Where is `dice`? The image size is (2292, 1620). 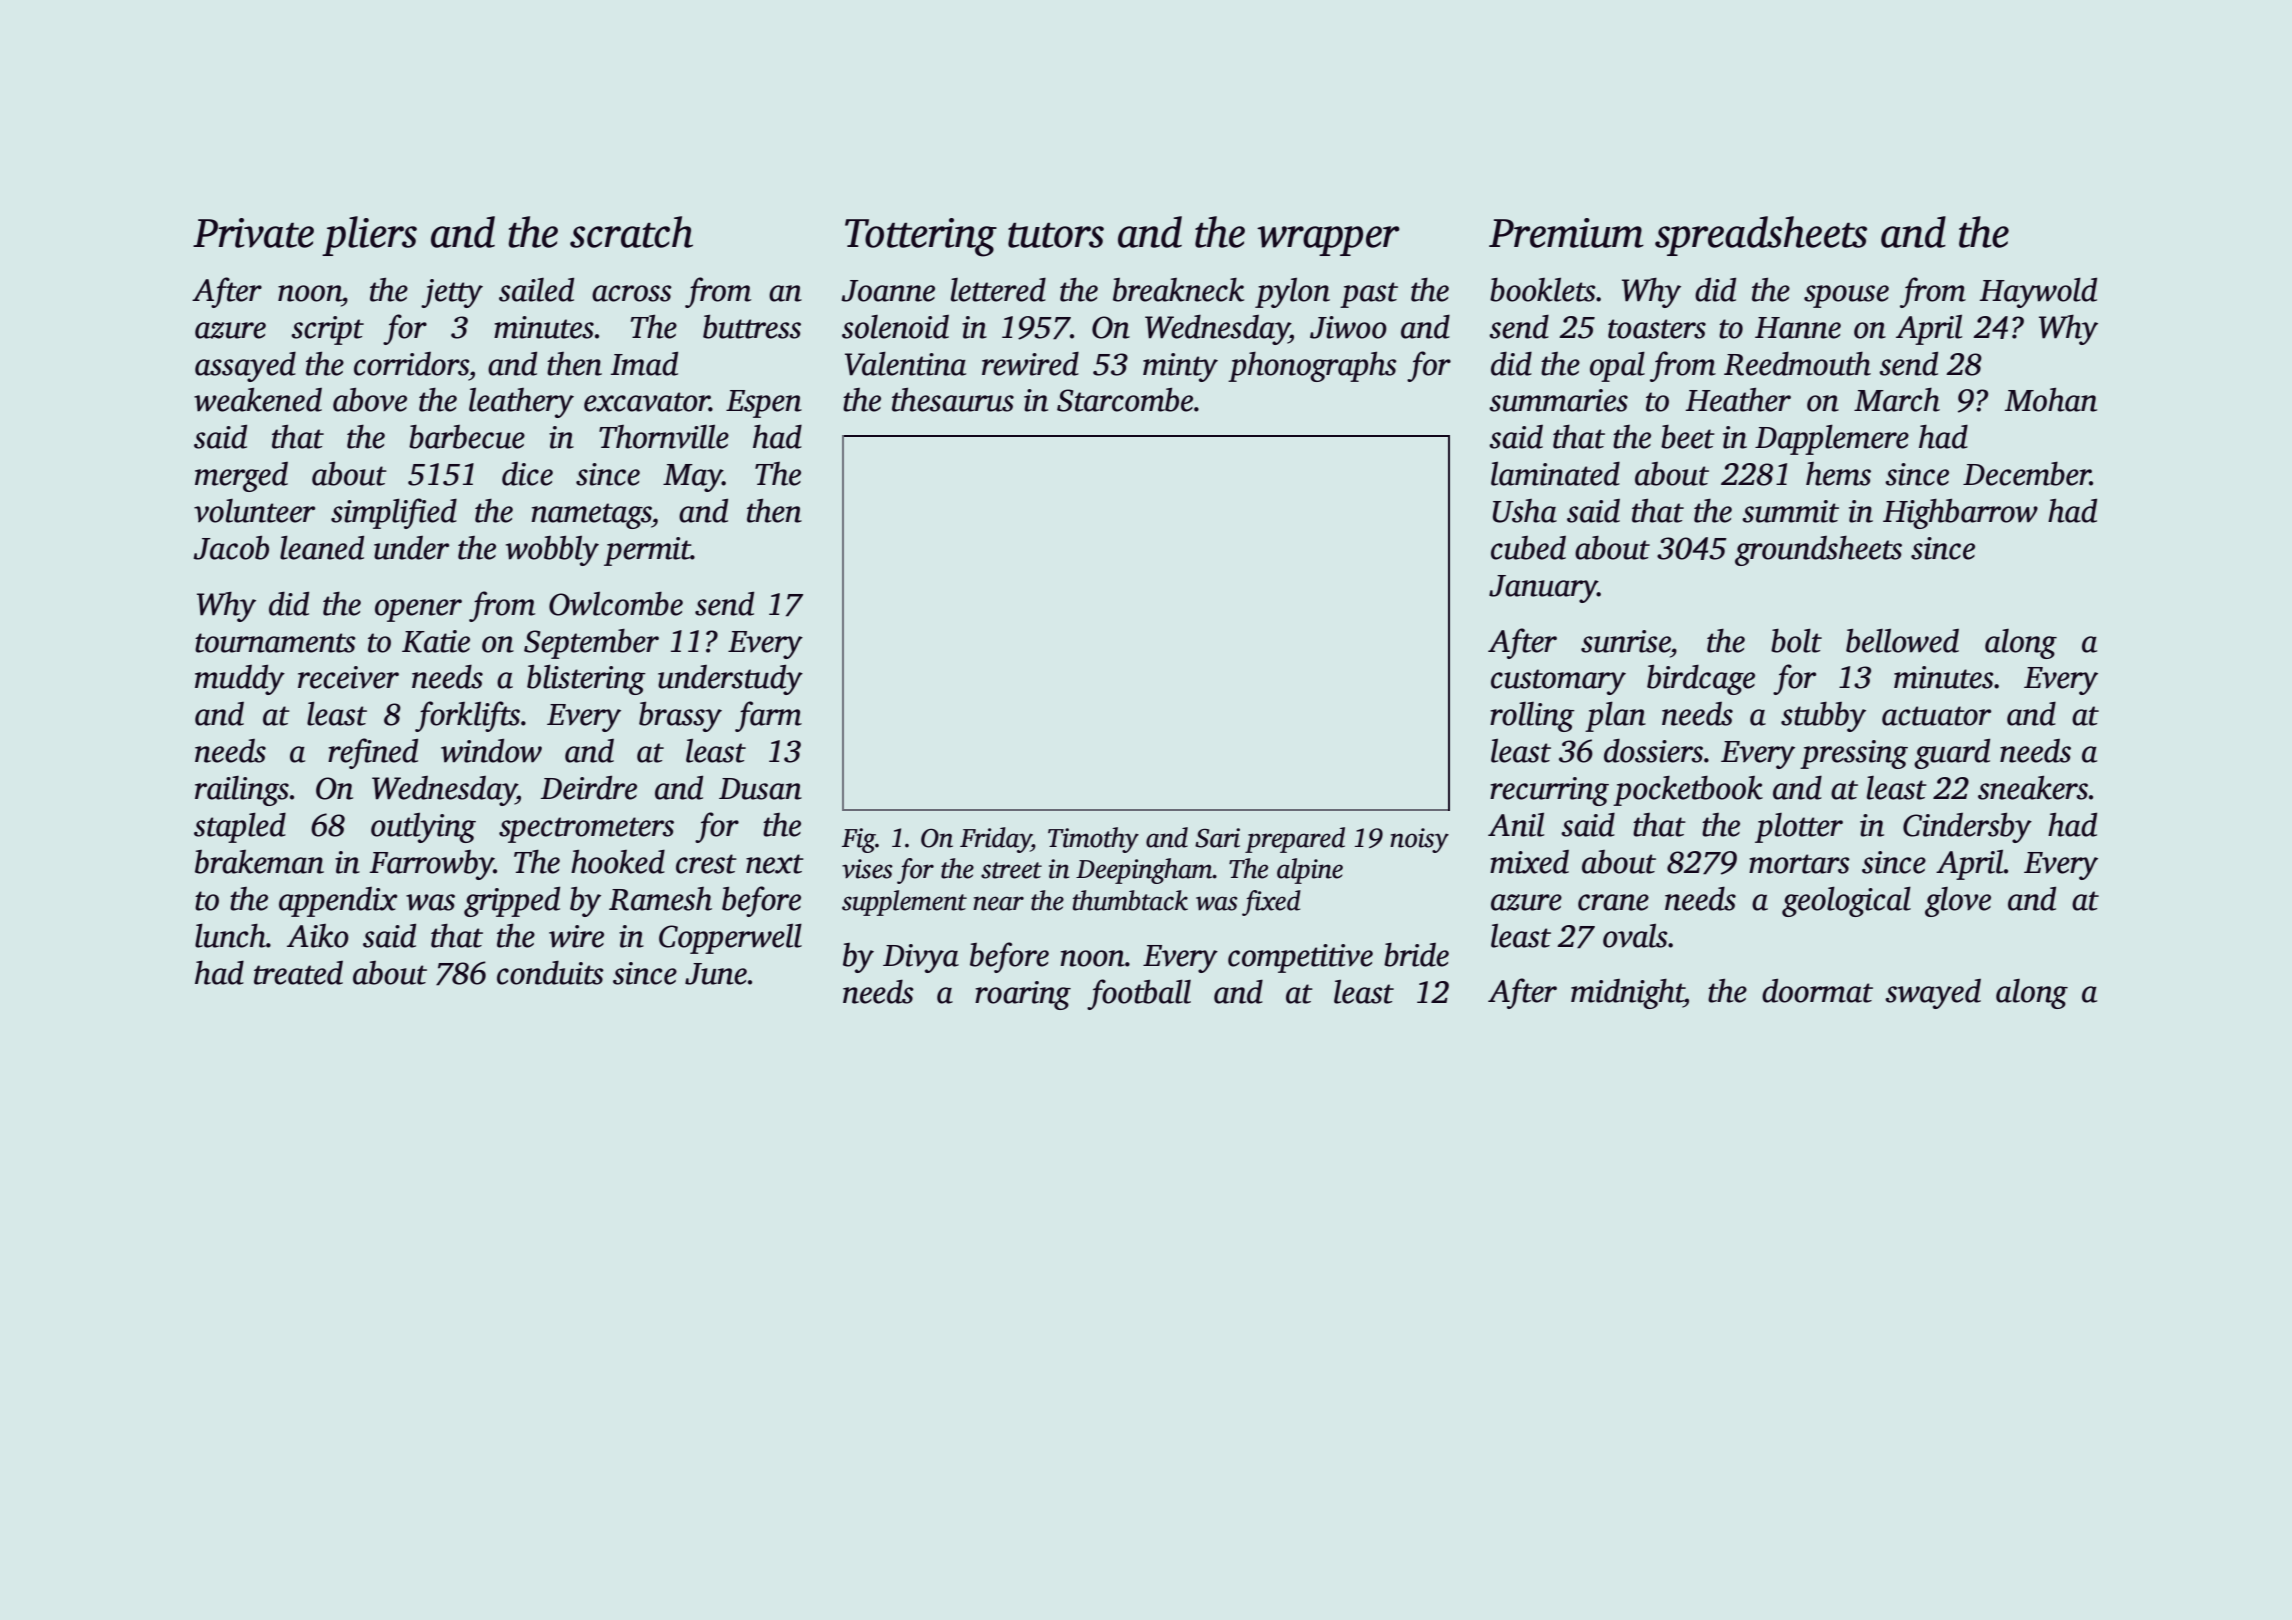 dice is located at coordinates (527, 474).
